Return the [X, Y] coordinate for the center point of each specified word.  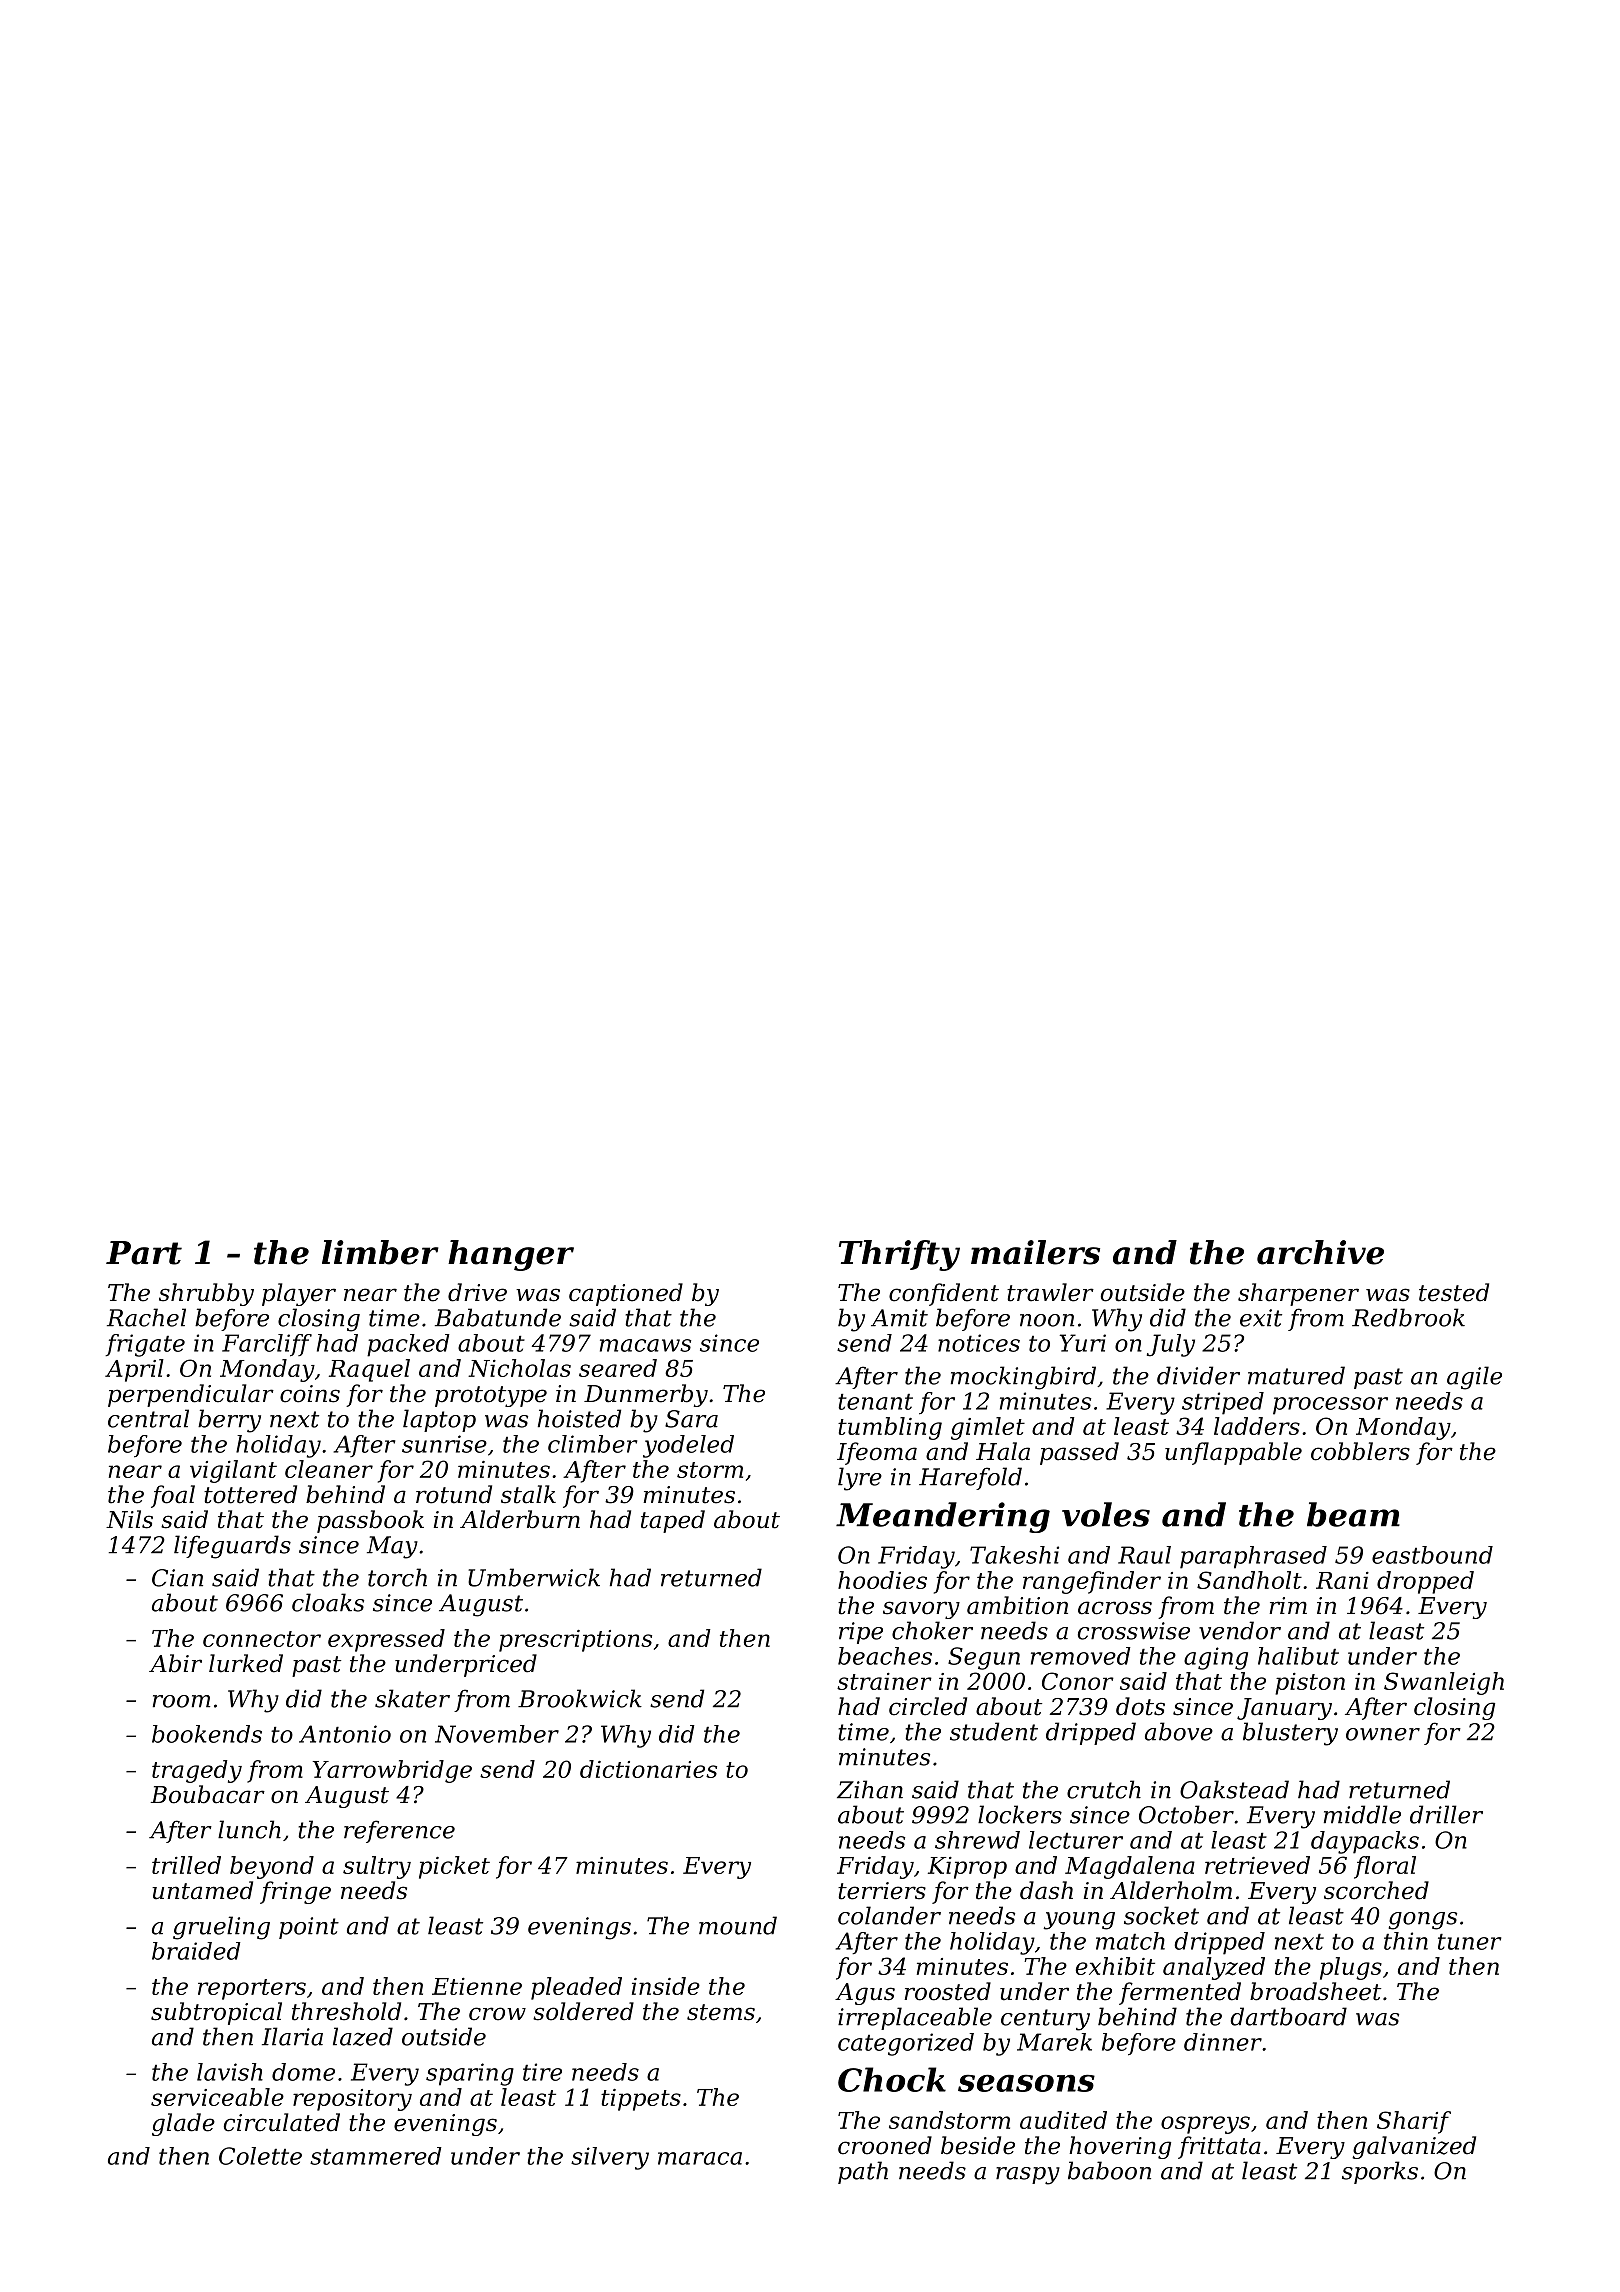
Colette [260, 2156]
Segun [984, 1658]
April [134, 1370]
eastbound [1432, 1555]
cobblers [1360, 1451]
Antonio [345, 1734]
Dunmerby [646, 1395]
